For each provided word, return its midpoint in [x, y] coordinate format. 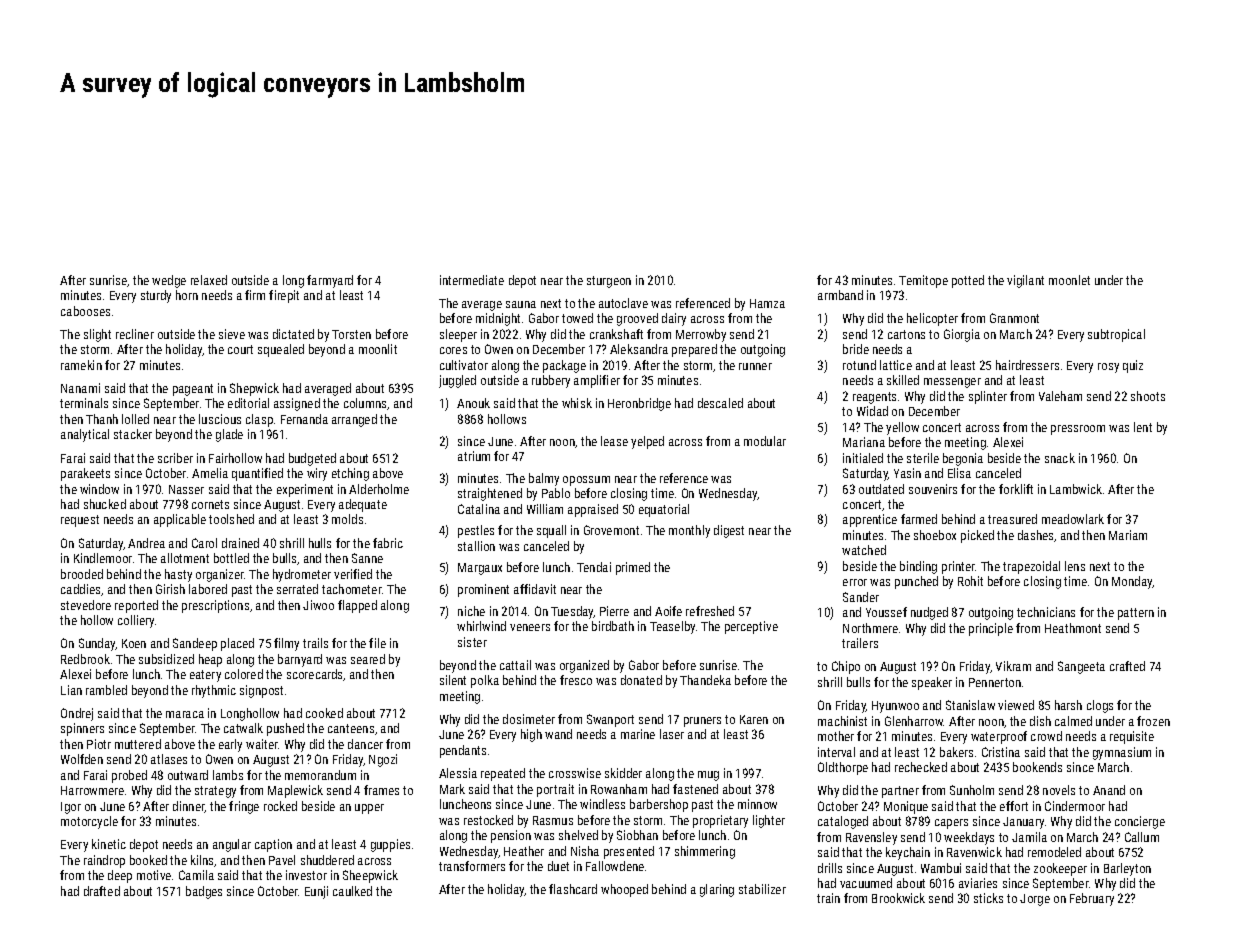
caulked [352, 891]
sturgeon [609, 282]
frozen [1153, 721]
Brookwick [898, 898]
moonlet [1069, 280]
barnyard [300, 660]
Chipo [846, 667]
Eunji [316, 892]
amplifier [597, 381]
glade [229, 435]
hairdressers [1027, 365]
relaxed [209, 280]
